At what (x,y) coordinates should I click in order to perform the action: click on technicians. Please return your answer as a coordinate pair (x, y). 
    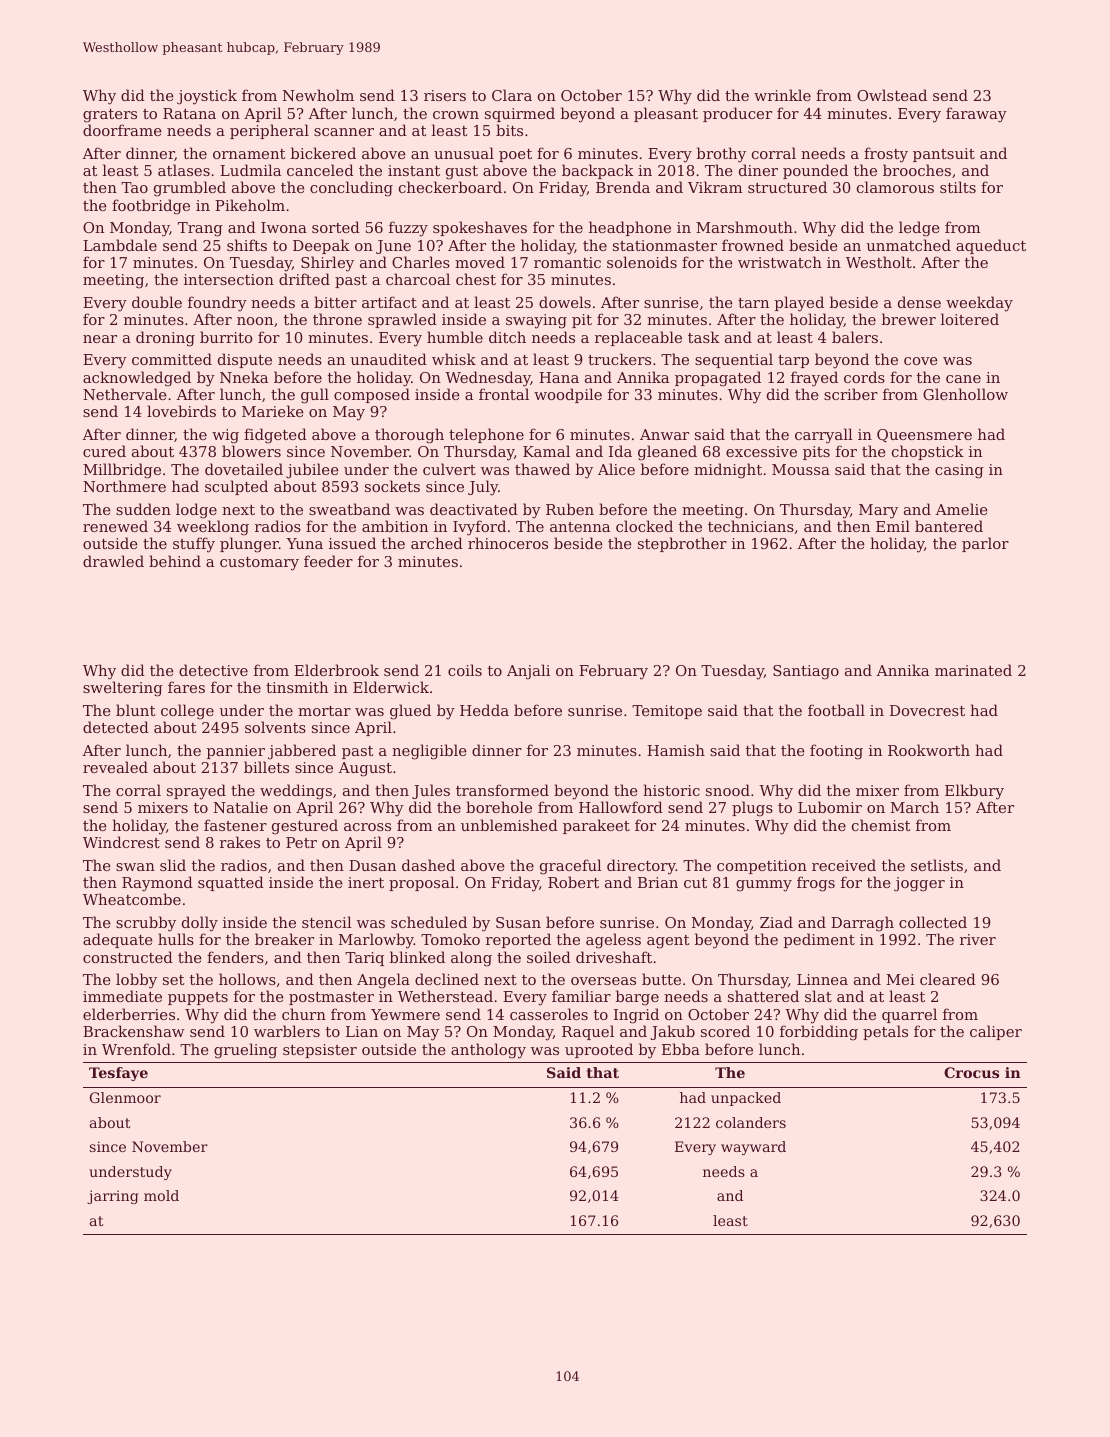
    Looking at the image, I should click on (751, 526).
